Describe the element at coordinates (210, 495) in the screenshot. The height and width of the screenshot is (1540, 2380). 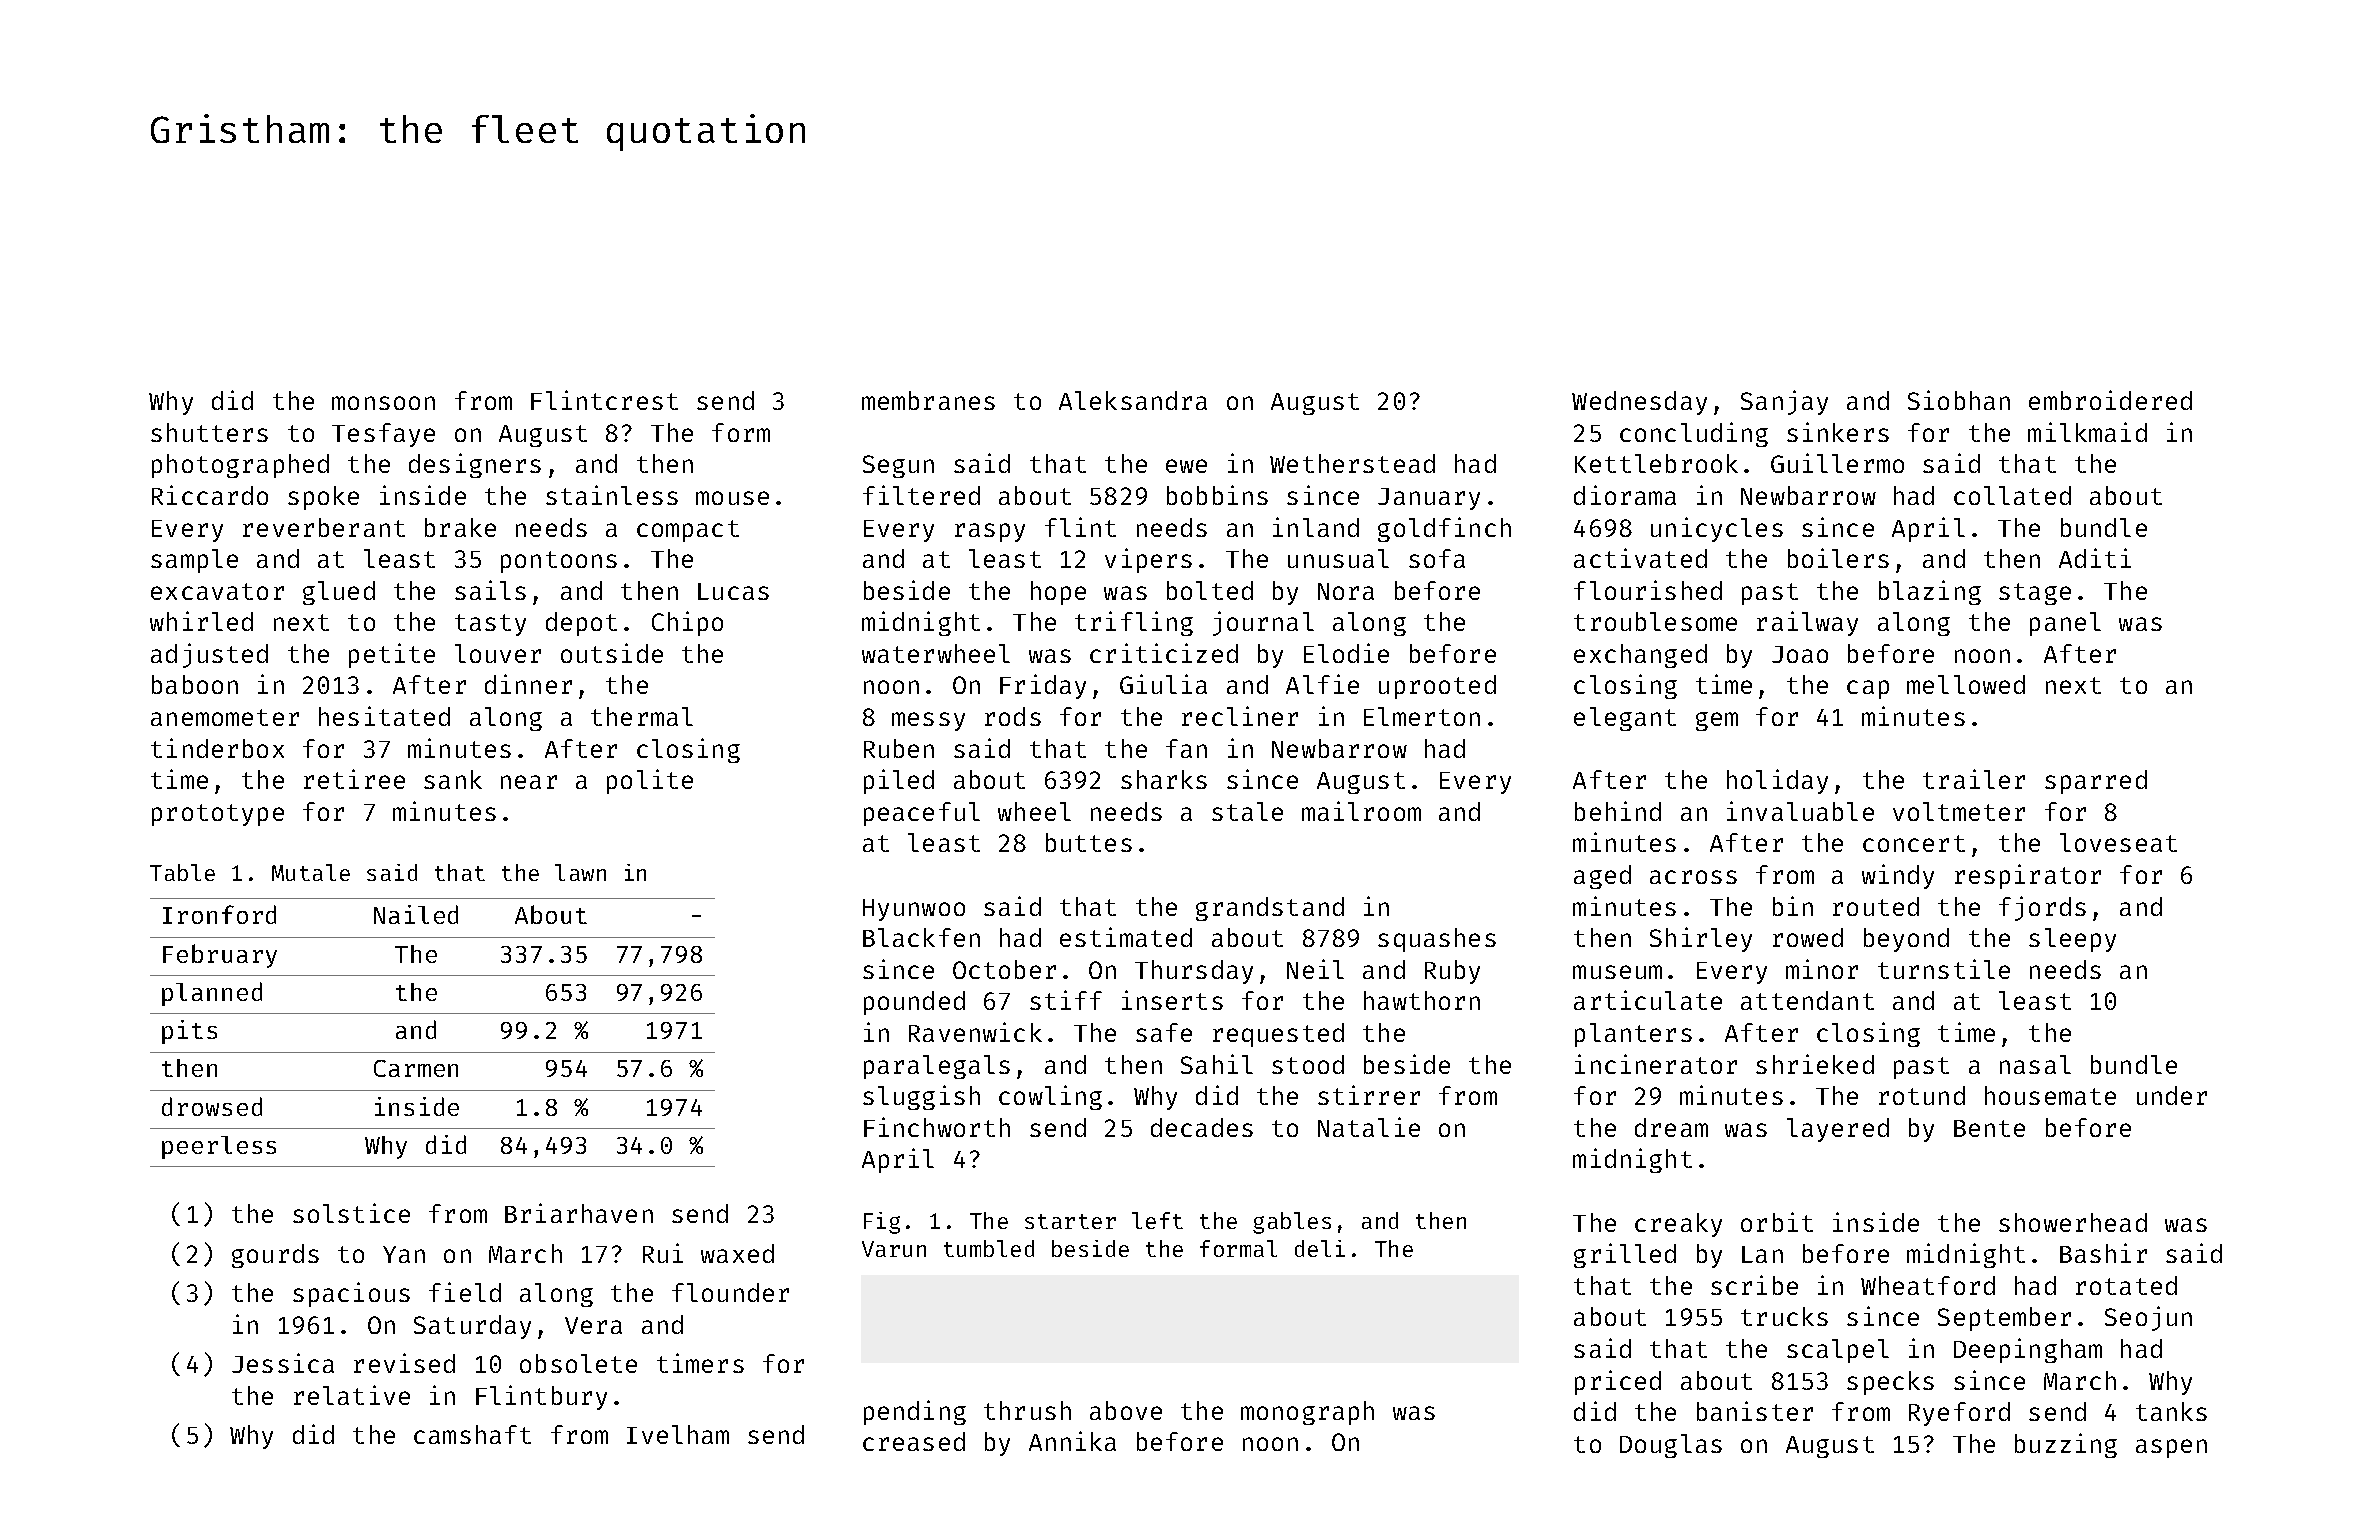
I see `Riccardo` at that location.
